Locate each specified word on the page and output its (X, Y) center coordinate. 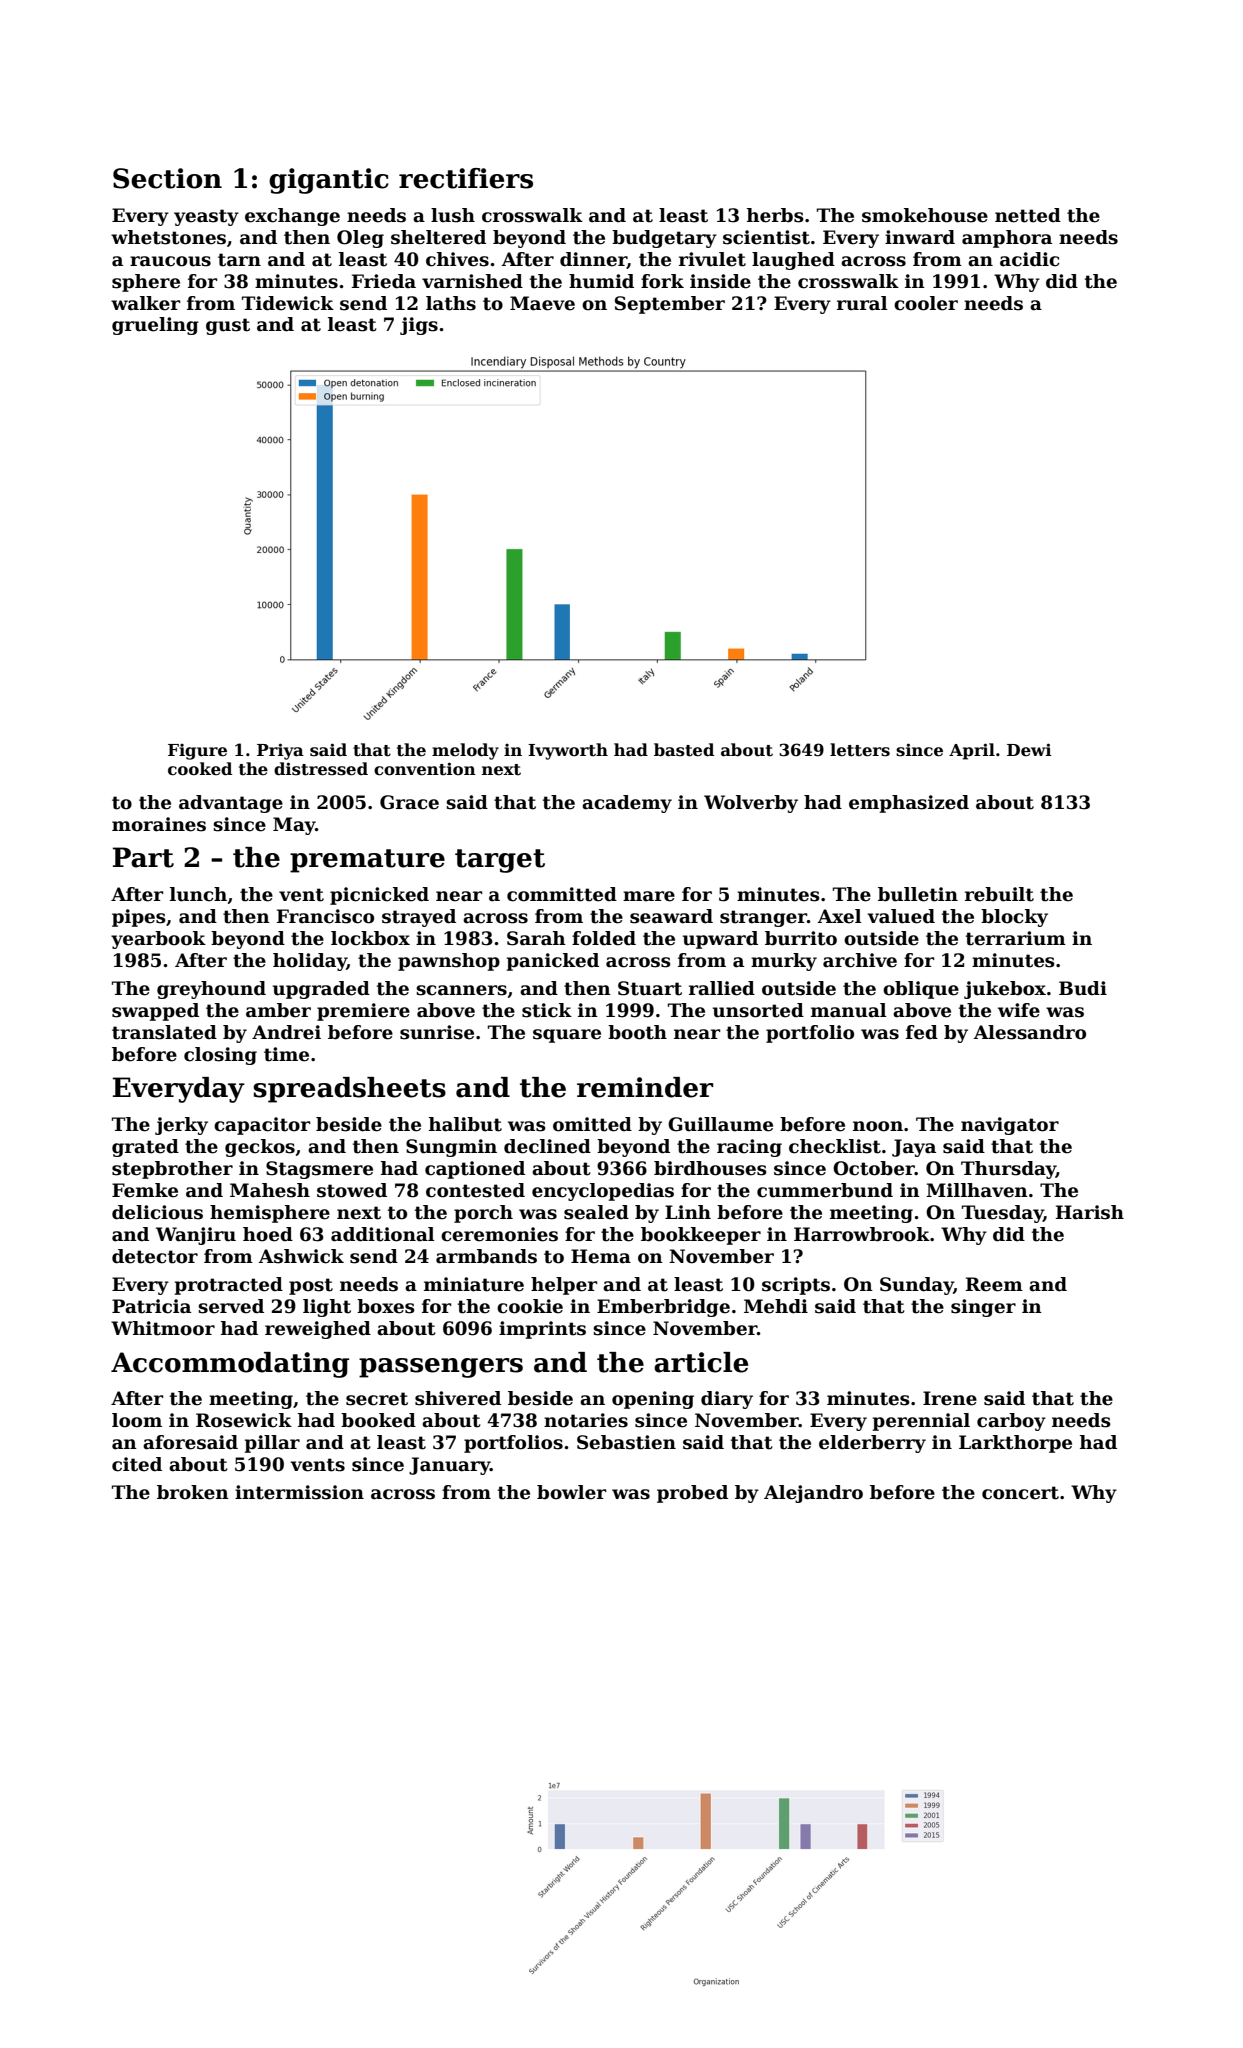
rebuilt (999, 894)
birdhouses (710, 1168)
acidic (1029, 259)
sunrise (437, 1032)
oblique (921, 990)
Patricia (151, 1306)
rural (862, 303)
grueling (155, 326)
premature (367, 861)
